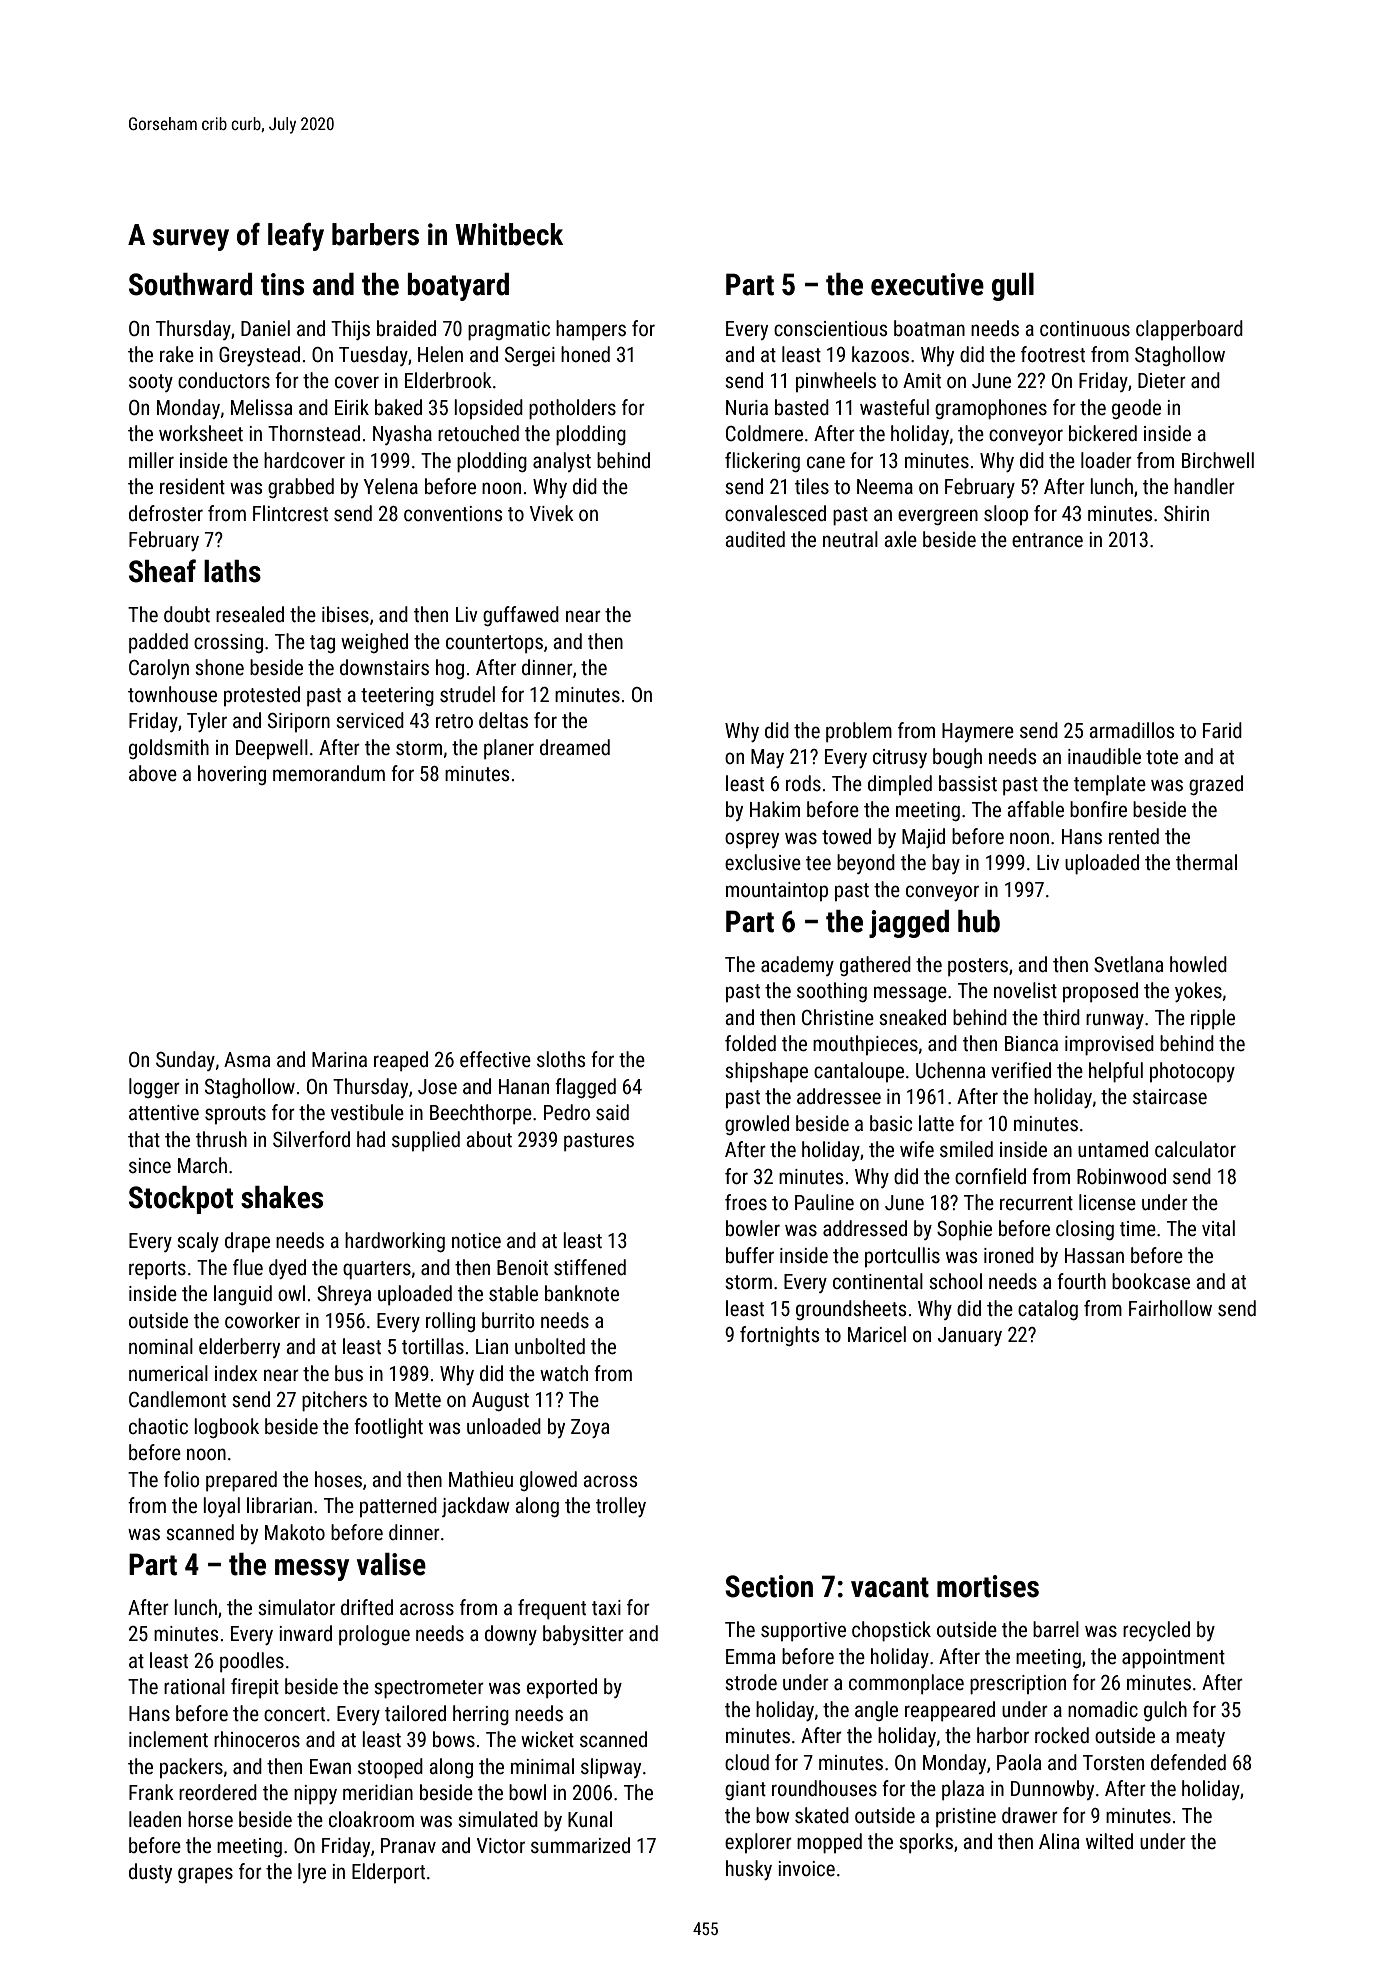 The width and height of the screenshot is (1386, 1969). Describe the element at coordinates (591, 330) in the screenshot. I see `hampers` at that location.
